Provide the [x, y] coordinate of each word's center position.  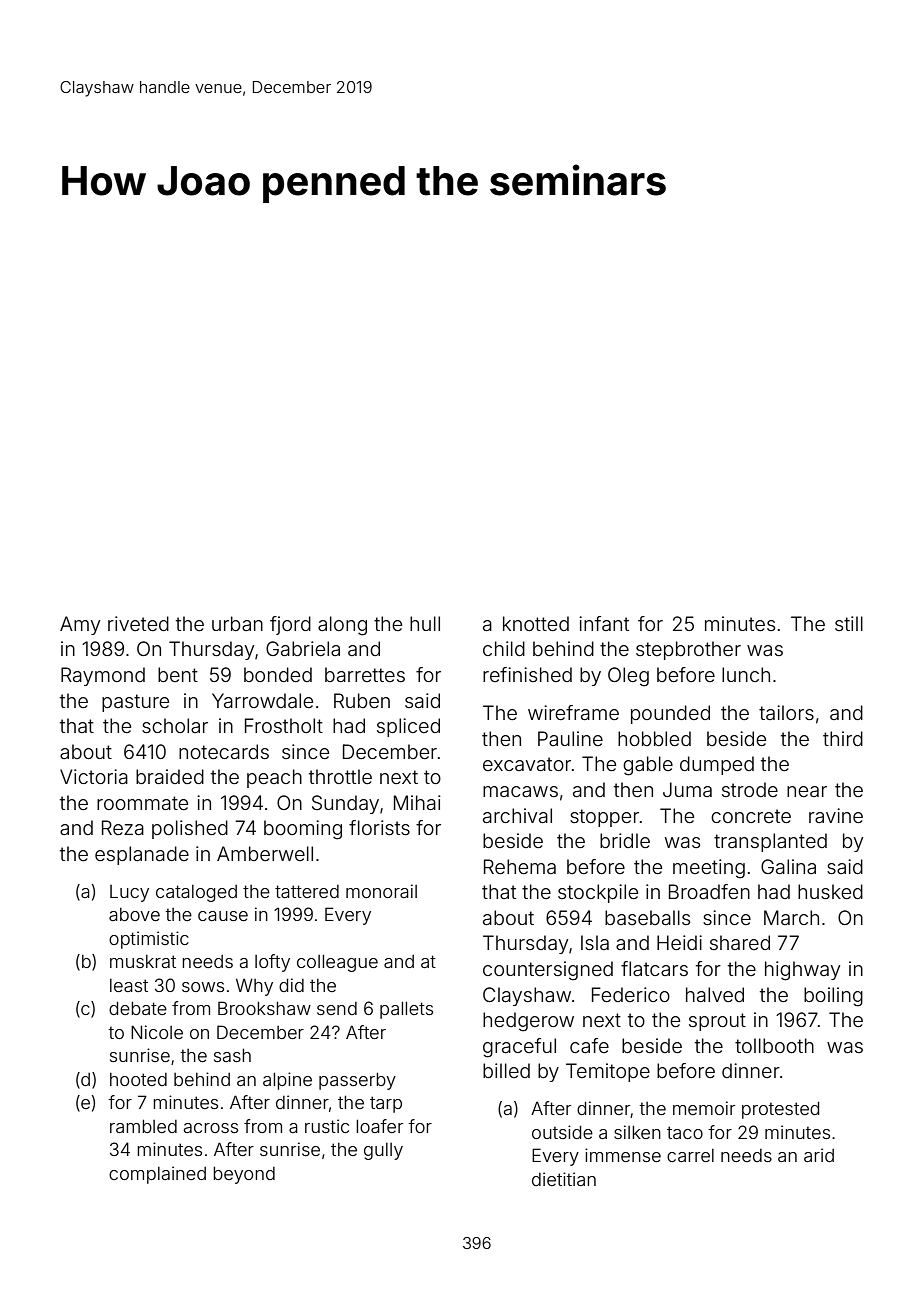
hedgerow [528, 1022]
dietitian [564, 1179]
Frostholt [284, 725]
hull [425, 623]
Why [254, 987]
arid [819, 1155]
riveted [138, 623]
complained [157, 1175]
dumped [717, 765]
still [849, 623]
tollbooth [774, 1045]
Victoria [94, 776]
